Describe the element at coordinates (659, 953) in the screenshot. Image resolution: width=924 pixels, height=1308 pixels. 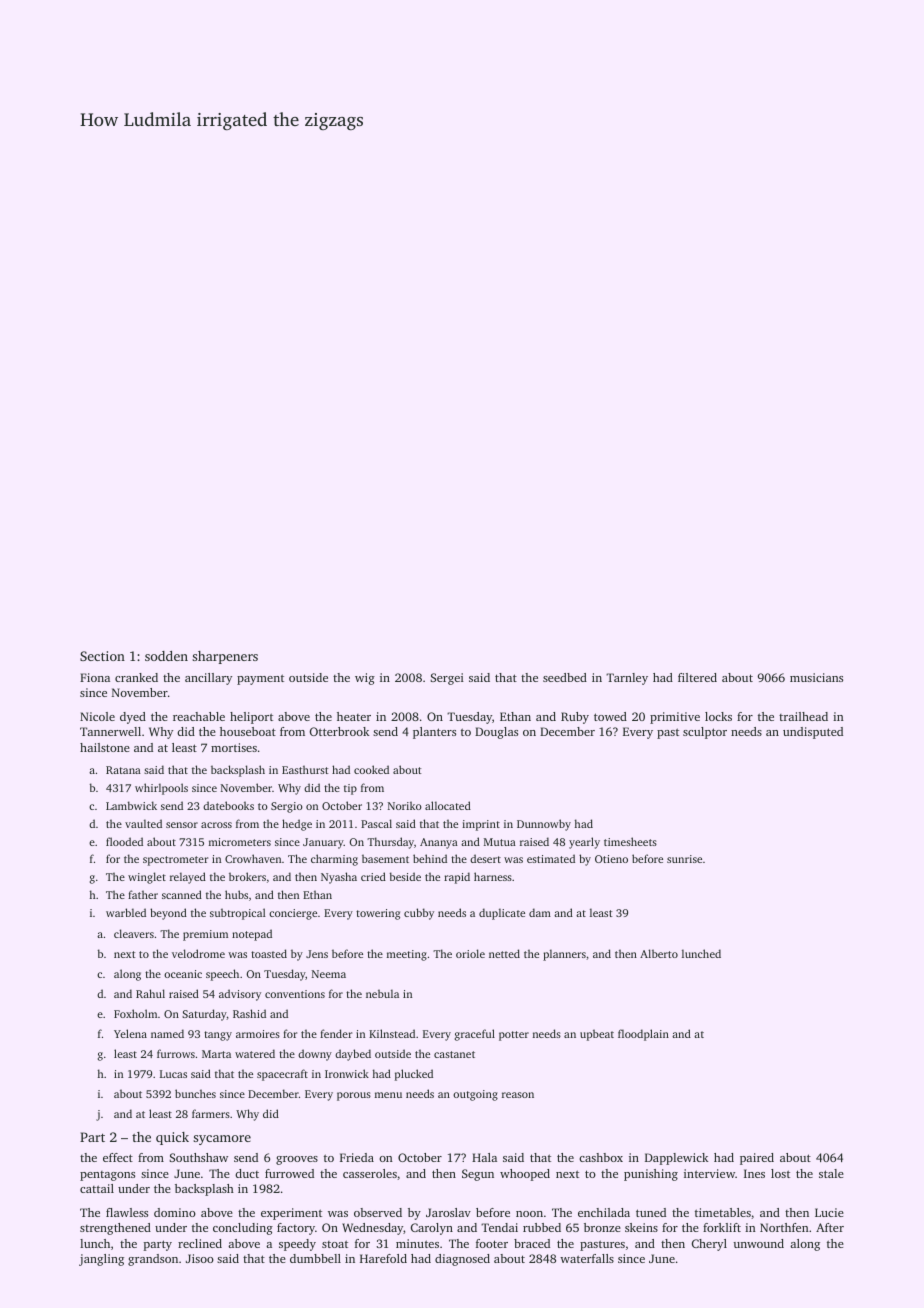
I see `Alberto` at that location.
